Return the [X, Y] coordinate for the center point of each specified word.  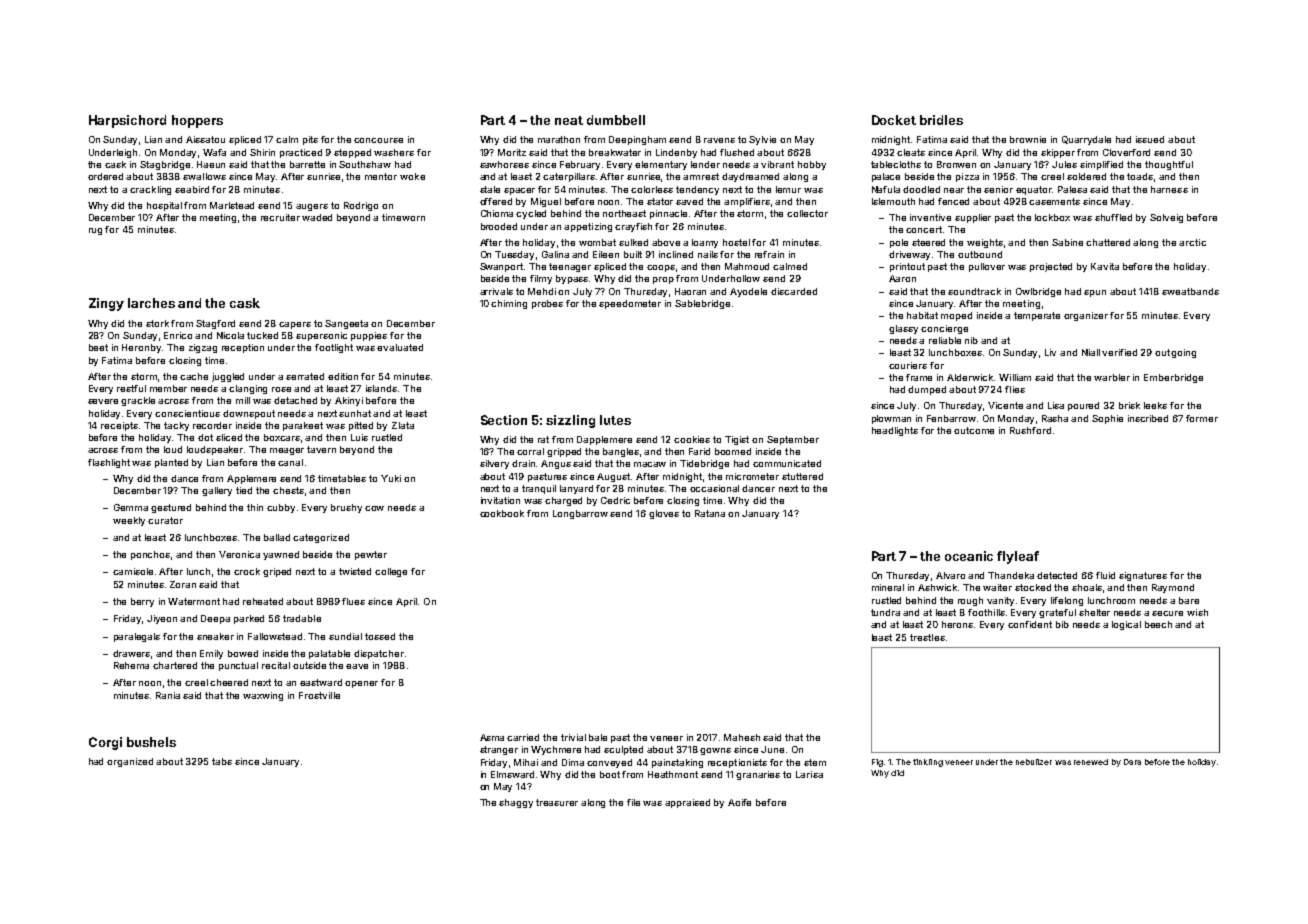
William [1015, 377]
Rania [168, 695]
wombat [597, 242]
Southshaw [365, 164]
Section [504, 420]
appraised [687, 803]
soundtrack [974, 291]
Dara [1132, 762]
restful [131, 388]
